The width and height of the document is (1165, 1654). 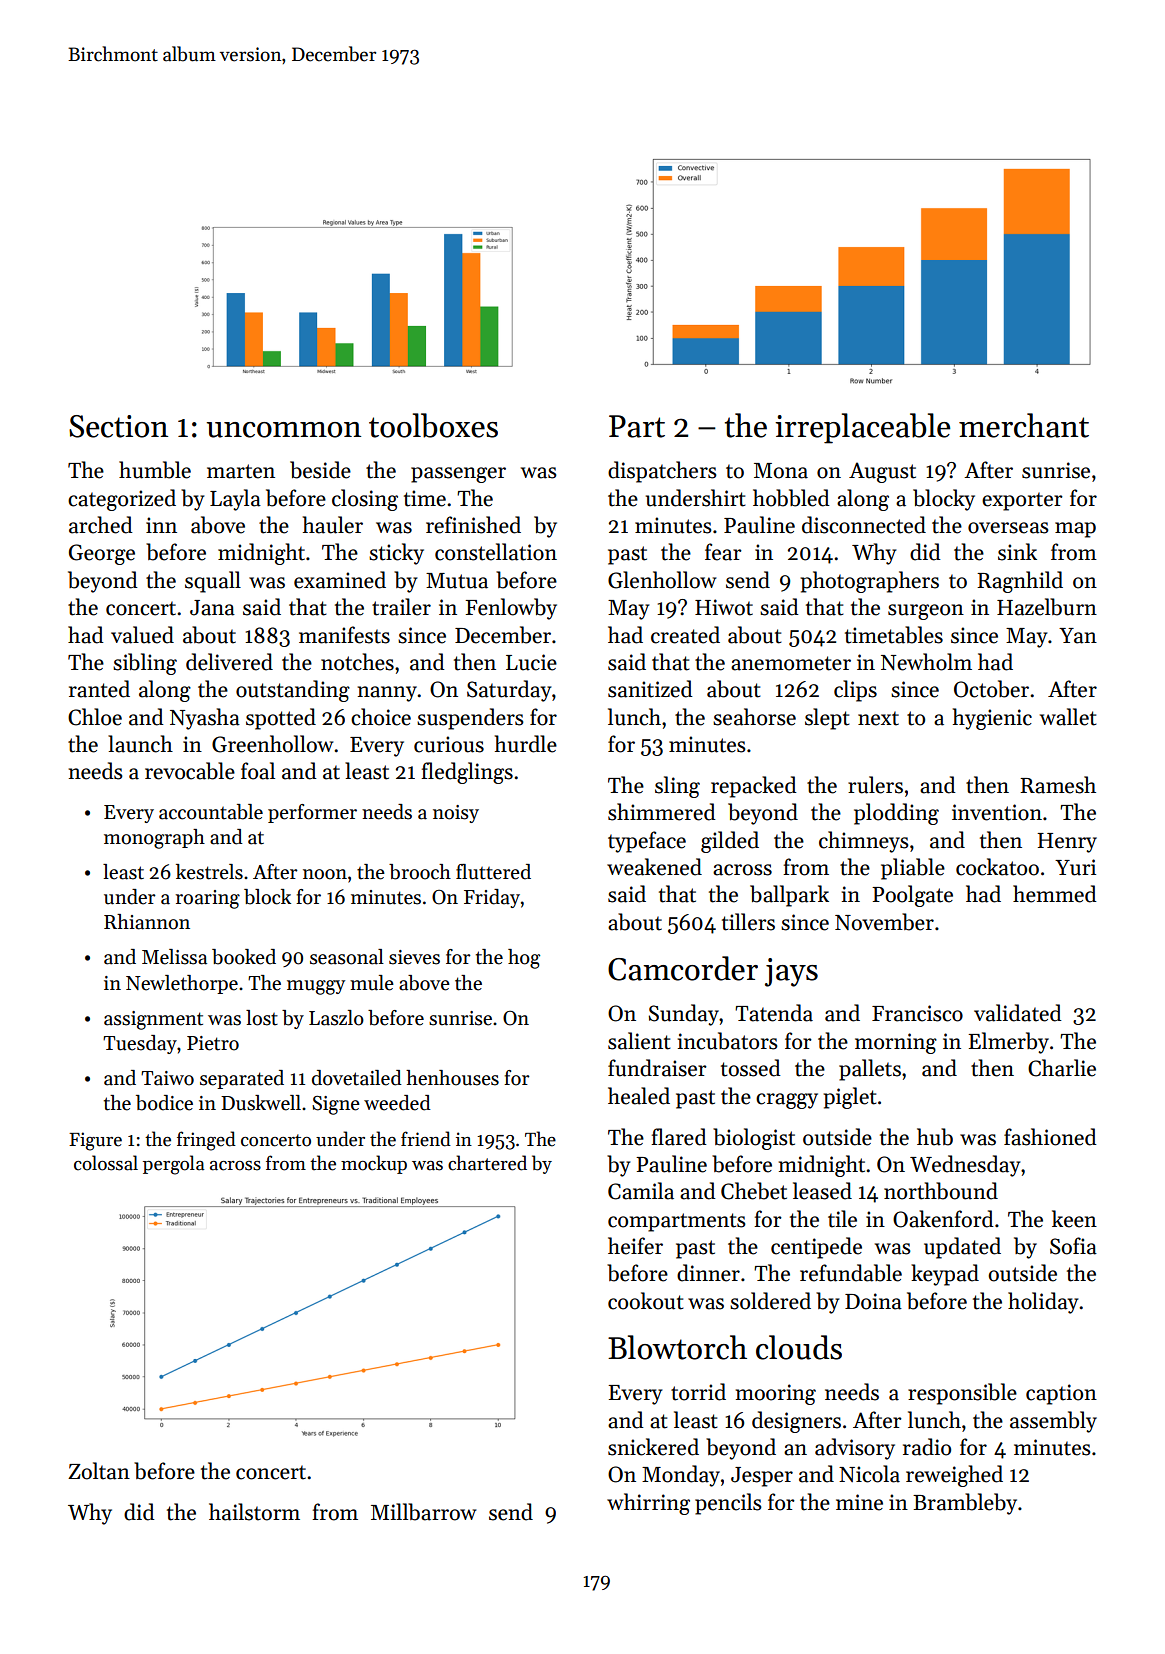 What do you see at coordinates (1055, 894) in the document?
I see `hemmed` at bounding box center [1055, 894].
